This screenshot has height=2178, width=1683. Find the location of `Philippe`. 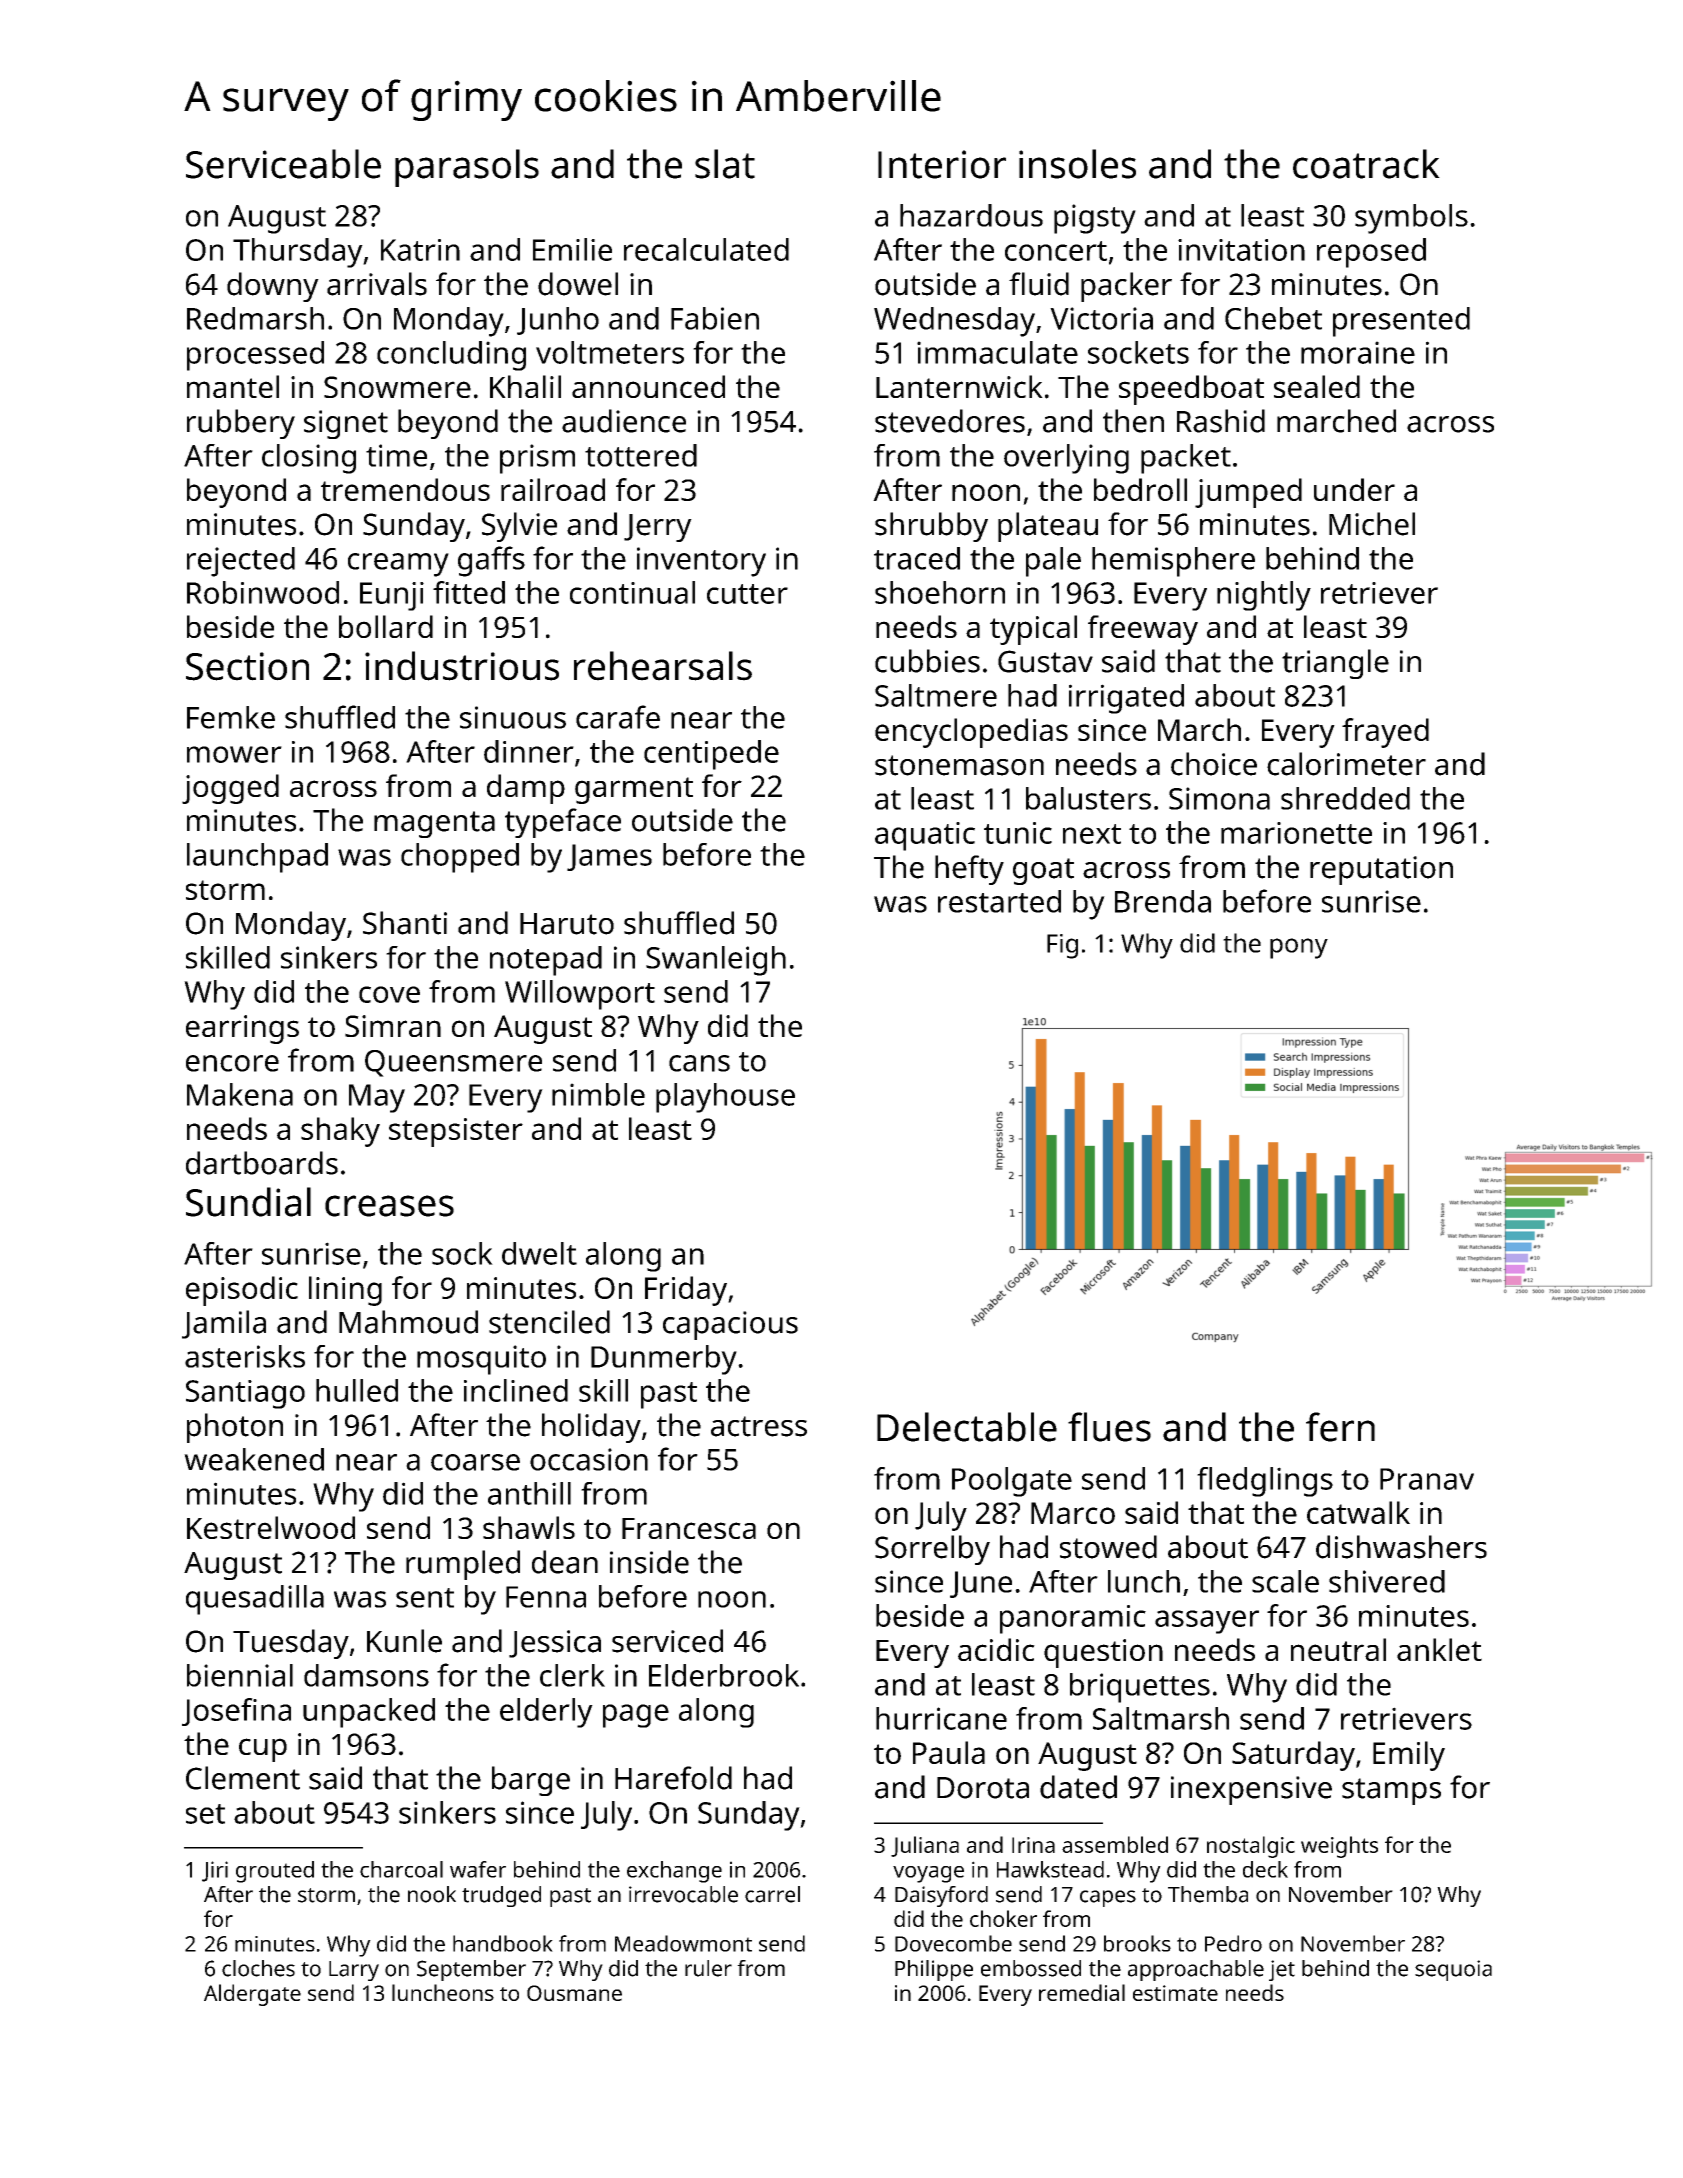

Philippe is located at coordinates (934, 1970).
